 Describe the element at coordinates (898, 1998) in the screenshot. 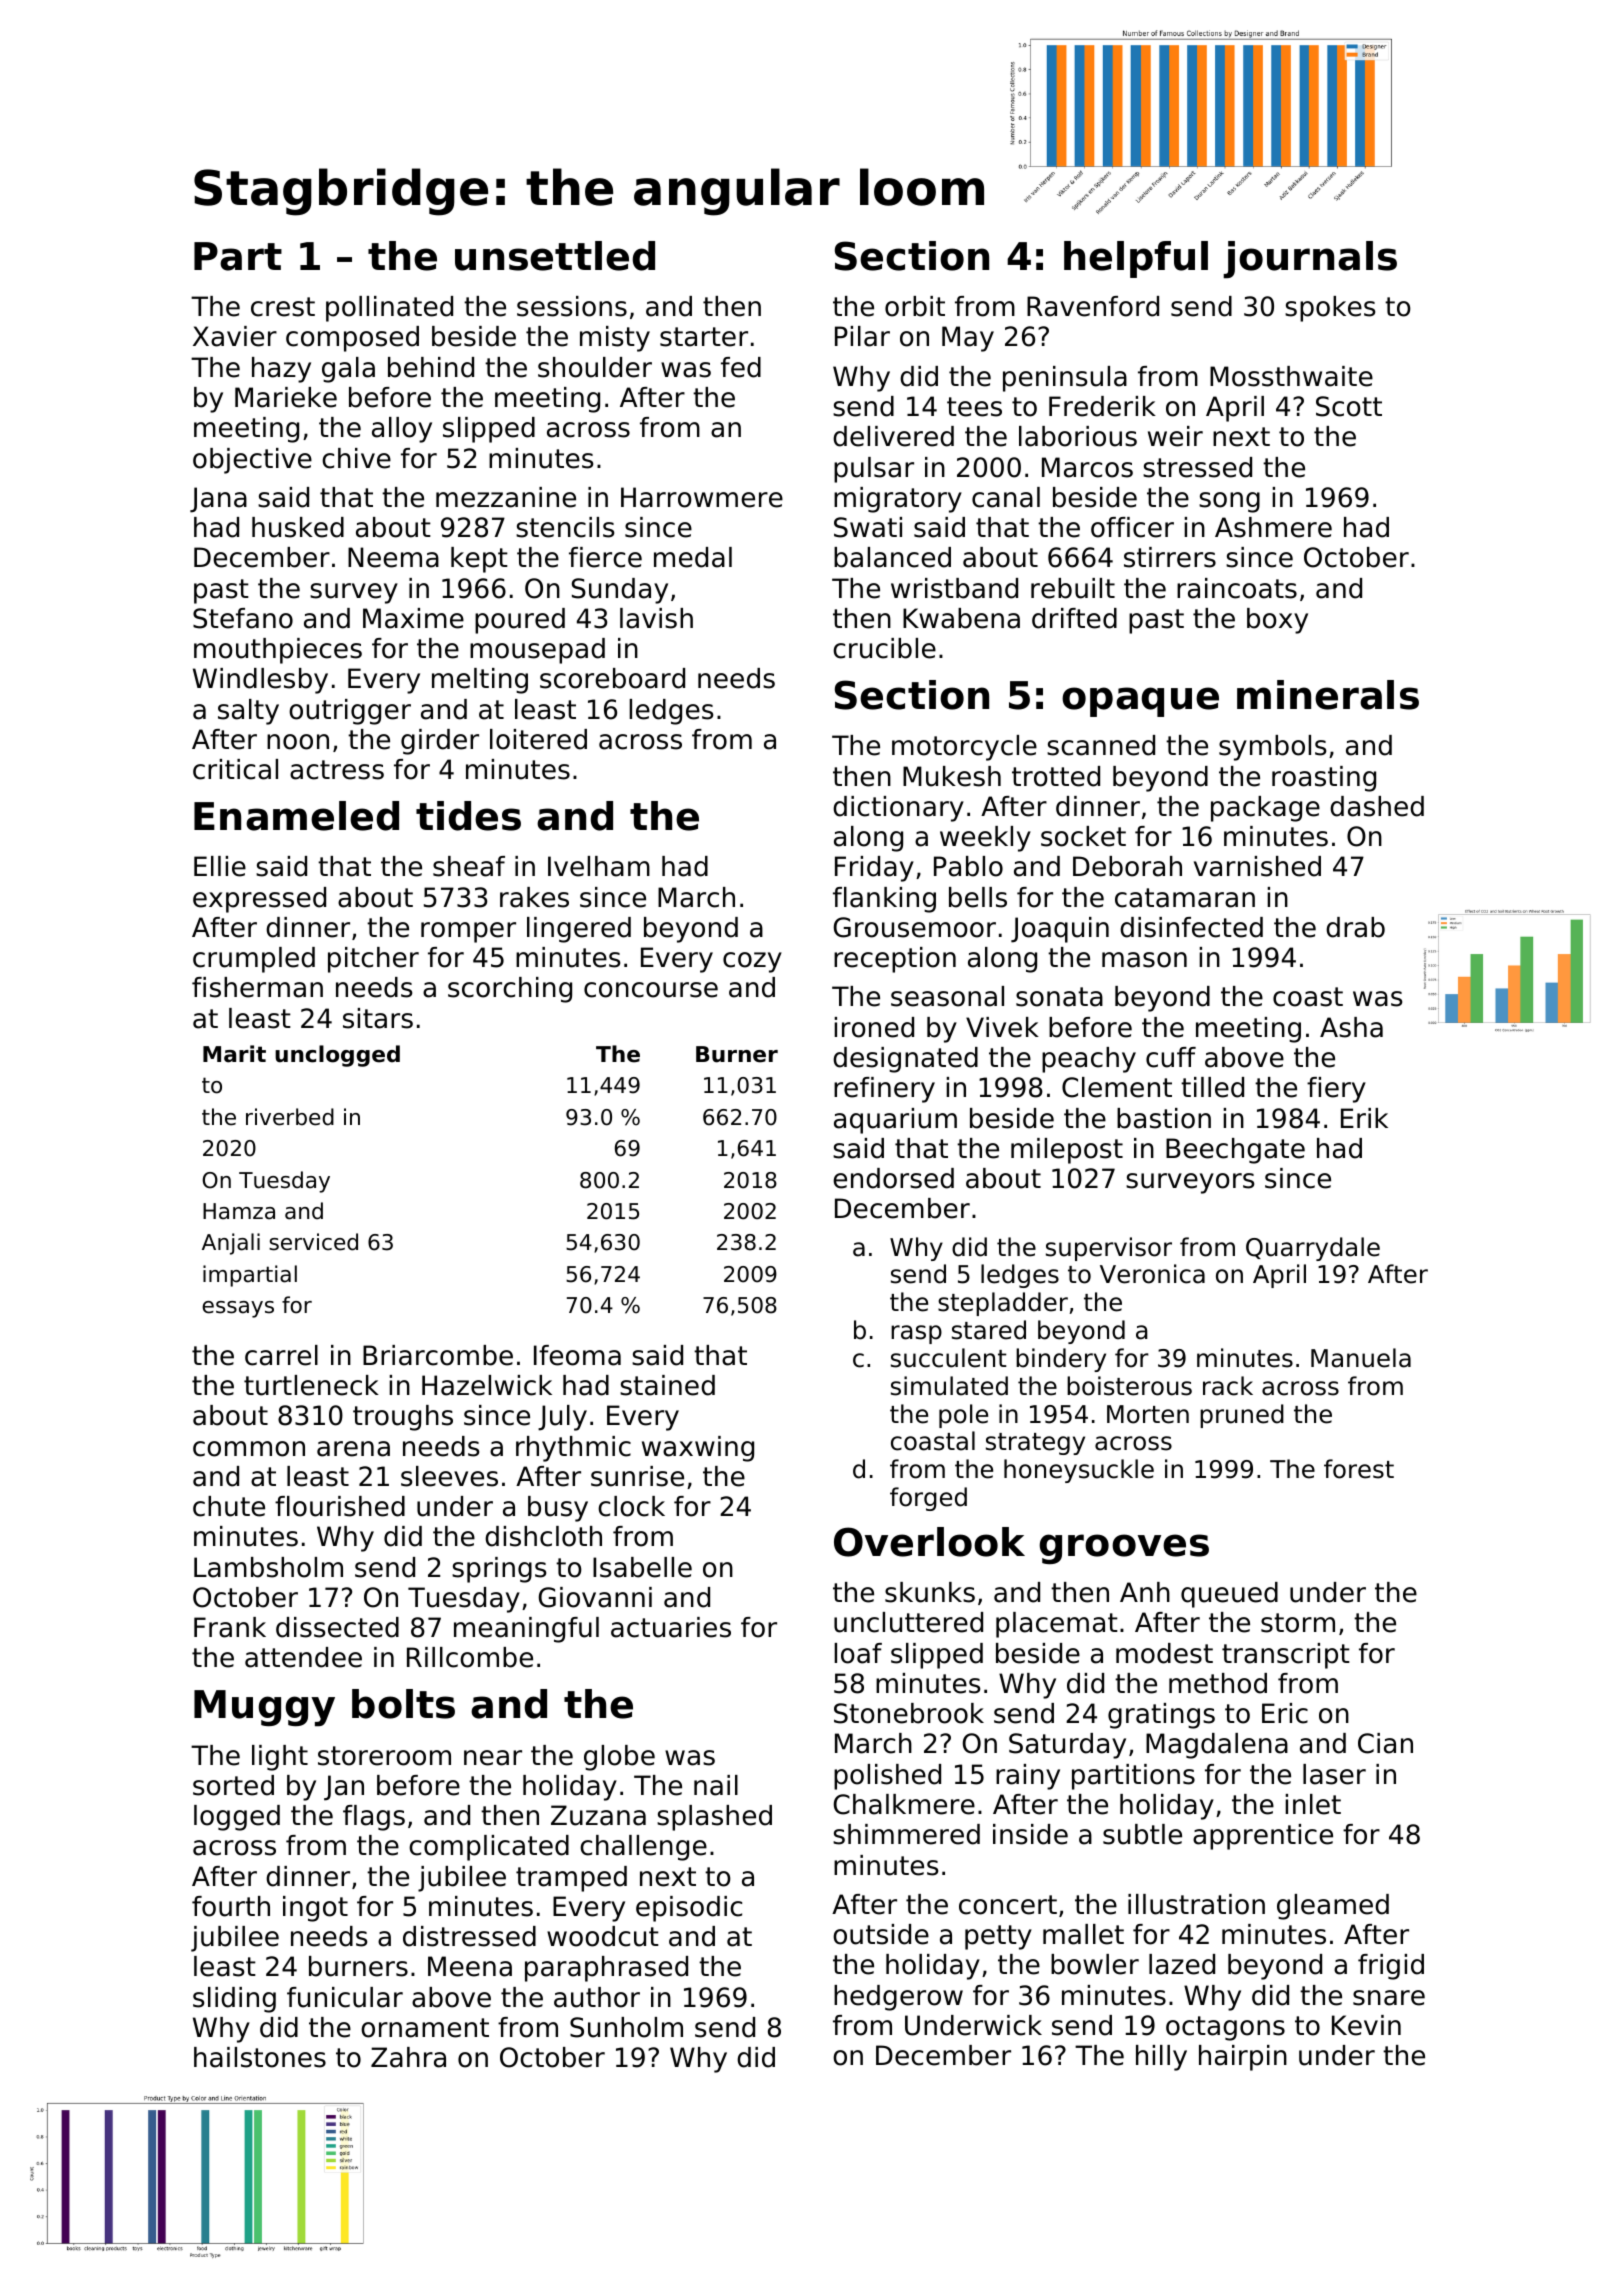

I see `hedgerow` at that location.
